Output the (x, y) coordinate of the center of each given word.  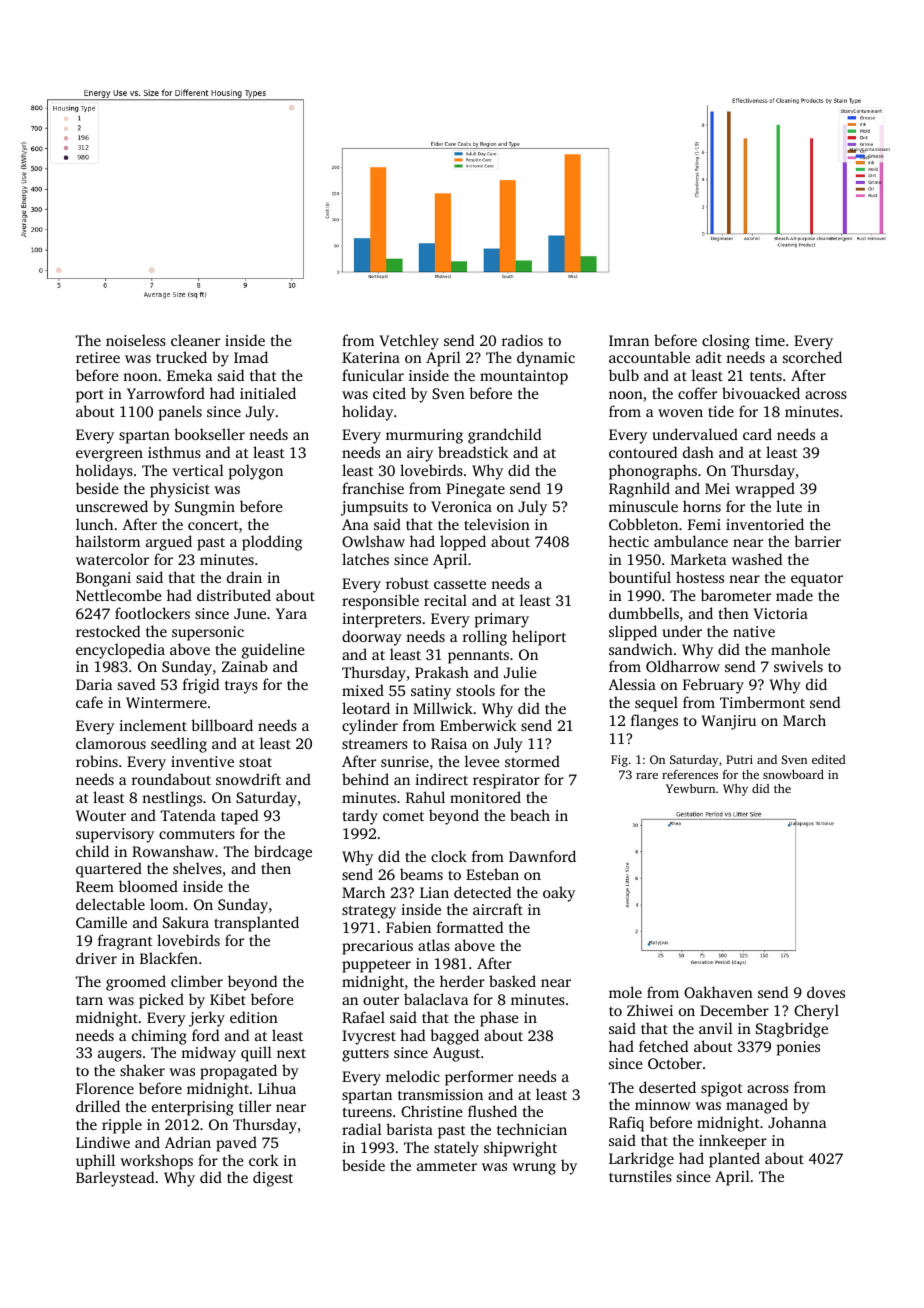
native (754, 631)
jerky (207, 1019)
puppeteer (376, 966)
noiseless (136, 340)
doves (826, 992)
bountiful (640, 577)
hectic (629, 541)
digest (273, 1179)
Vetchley (409, 342)
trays (241, 687)
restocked (108, 631)
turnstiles (640, 1176)
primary (502, 620)
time (770, 340)
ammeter (447, 1166)
